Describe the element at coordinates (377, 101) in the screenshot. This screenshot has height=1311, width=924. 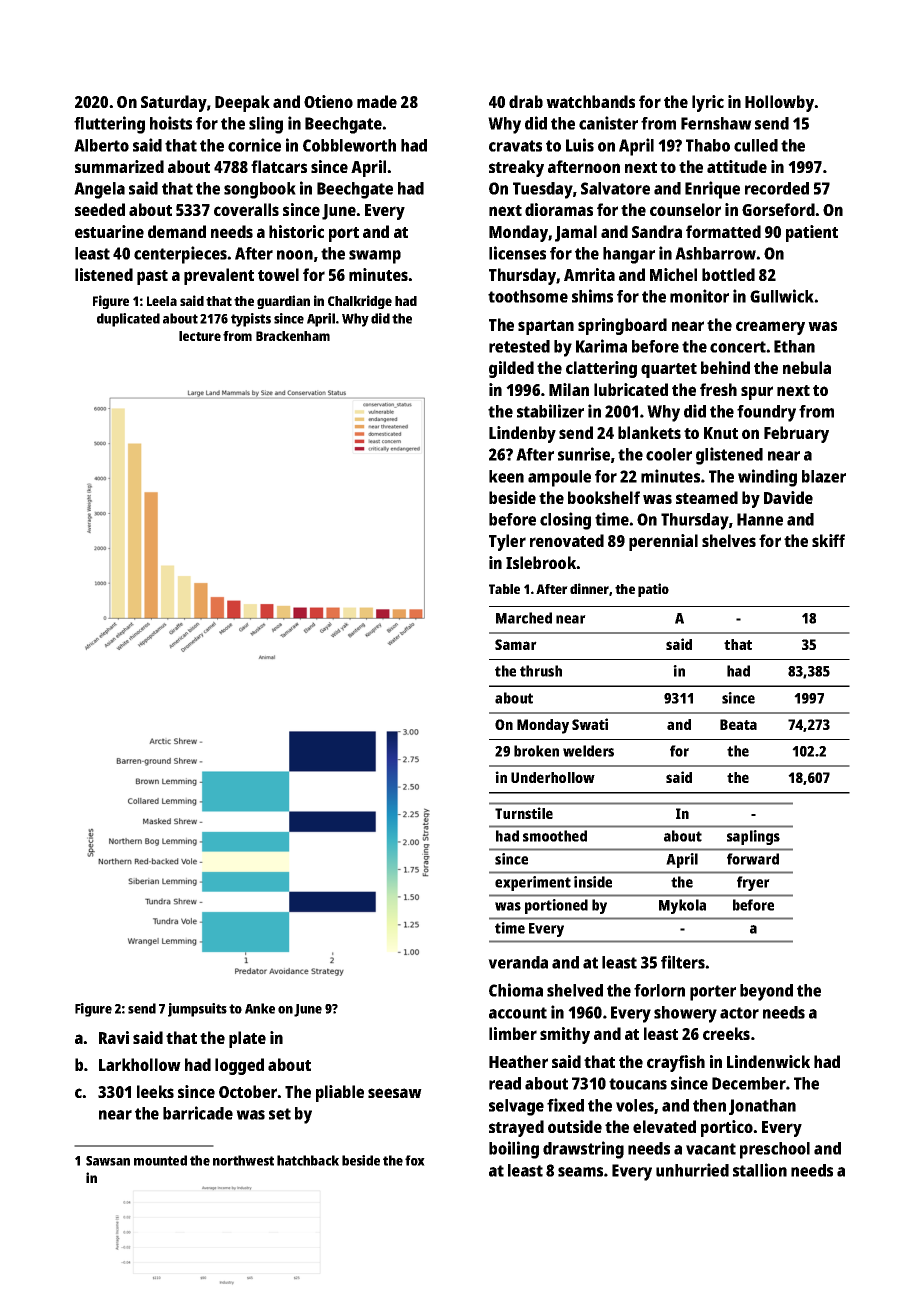
I see `made` at that location.
